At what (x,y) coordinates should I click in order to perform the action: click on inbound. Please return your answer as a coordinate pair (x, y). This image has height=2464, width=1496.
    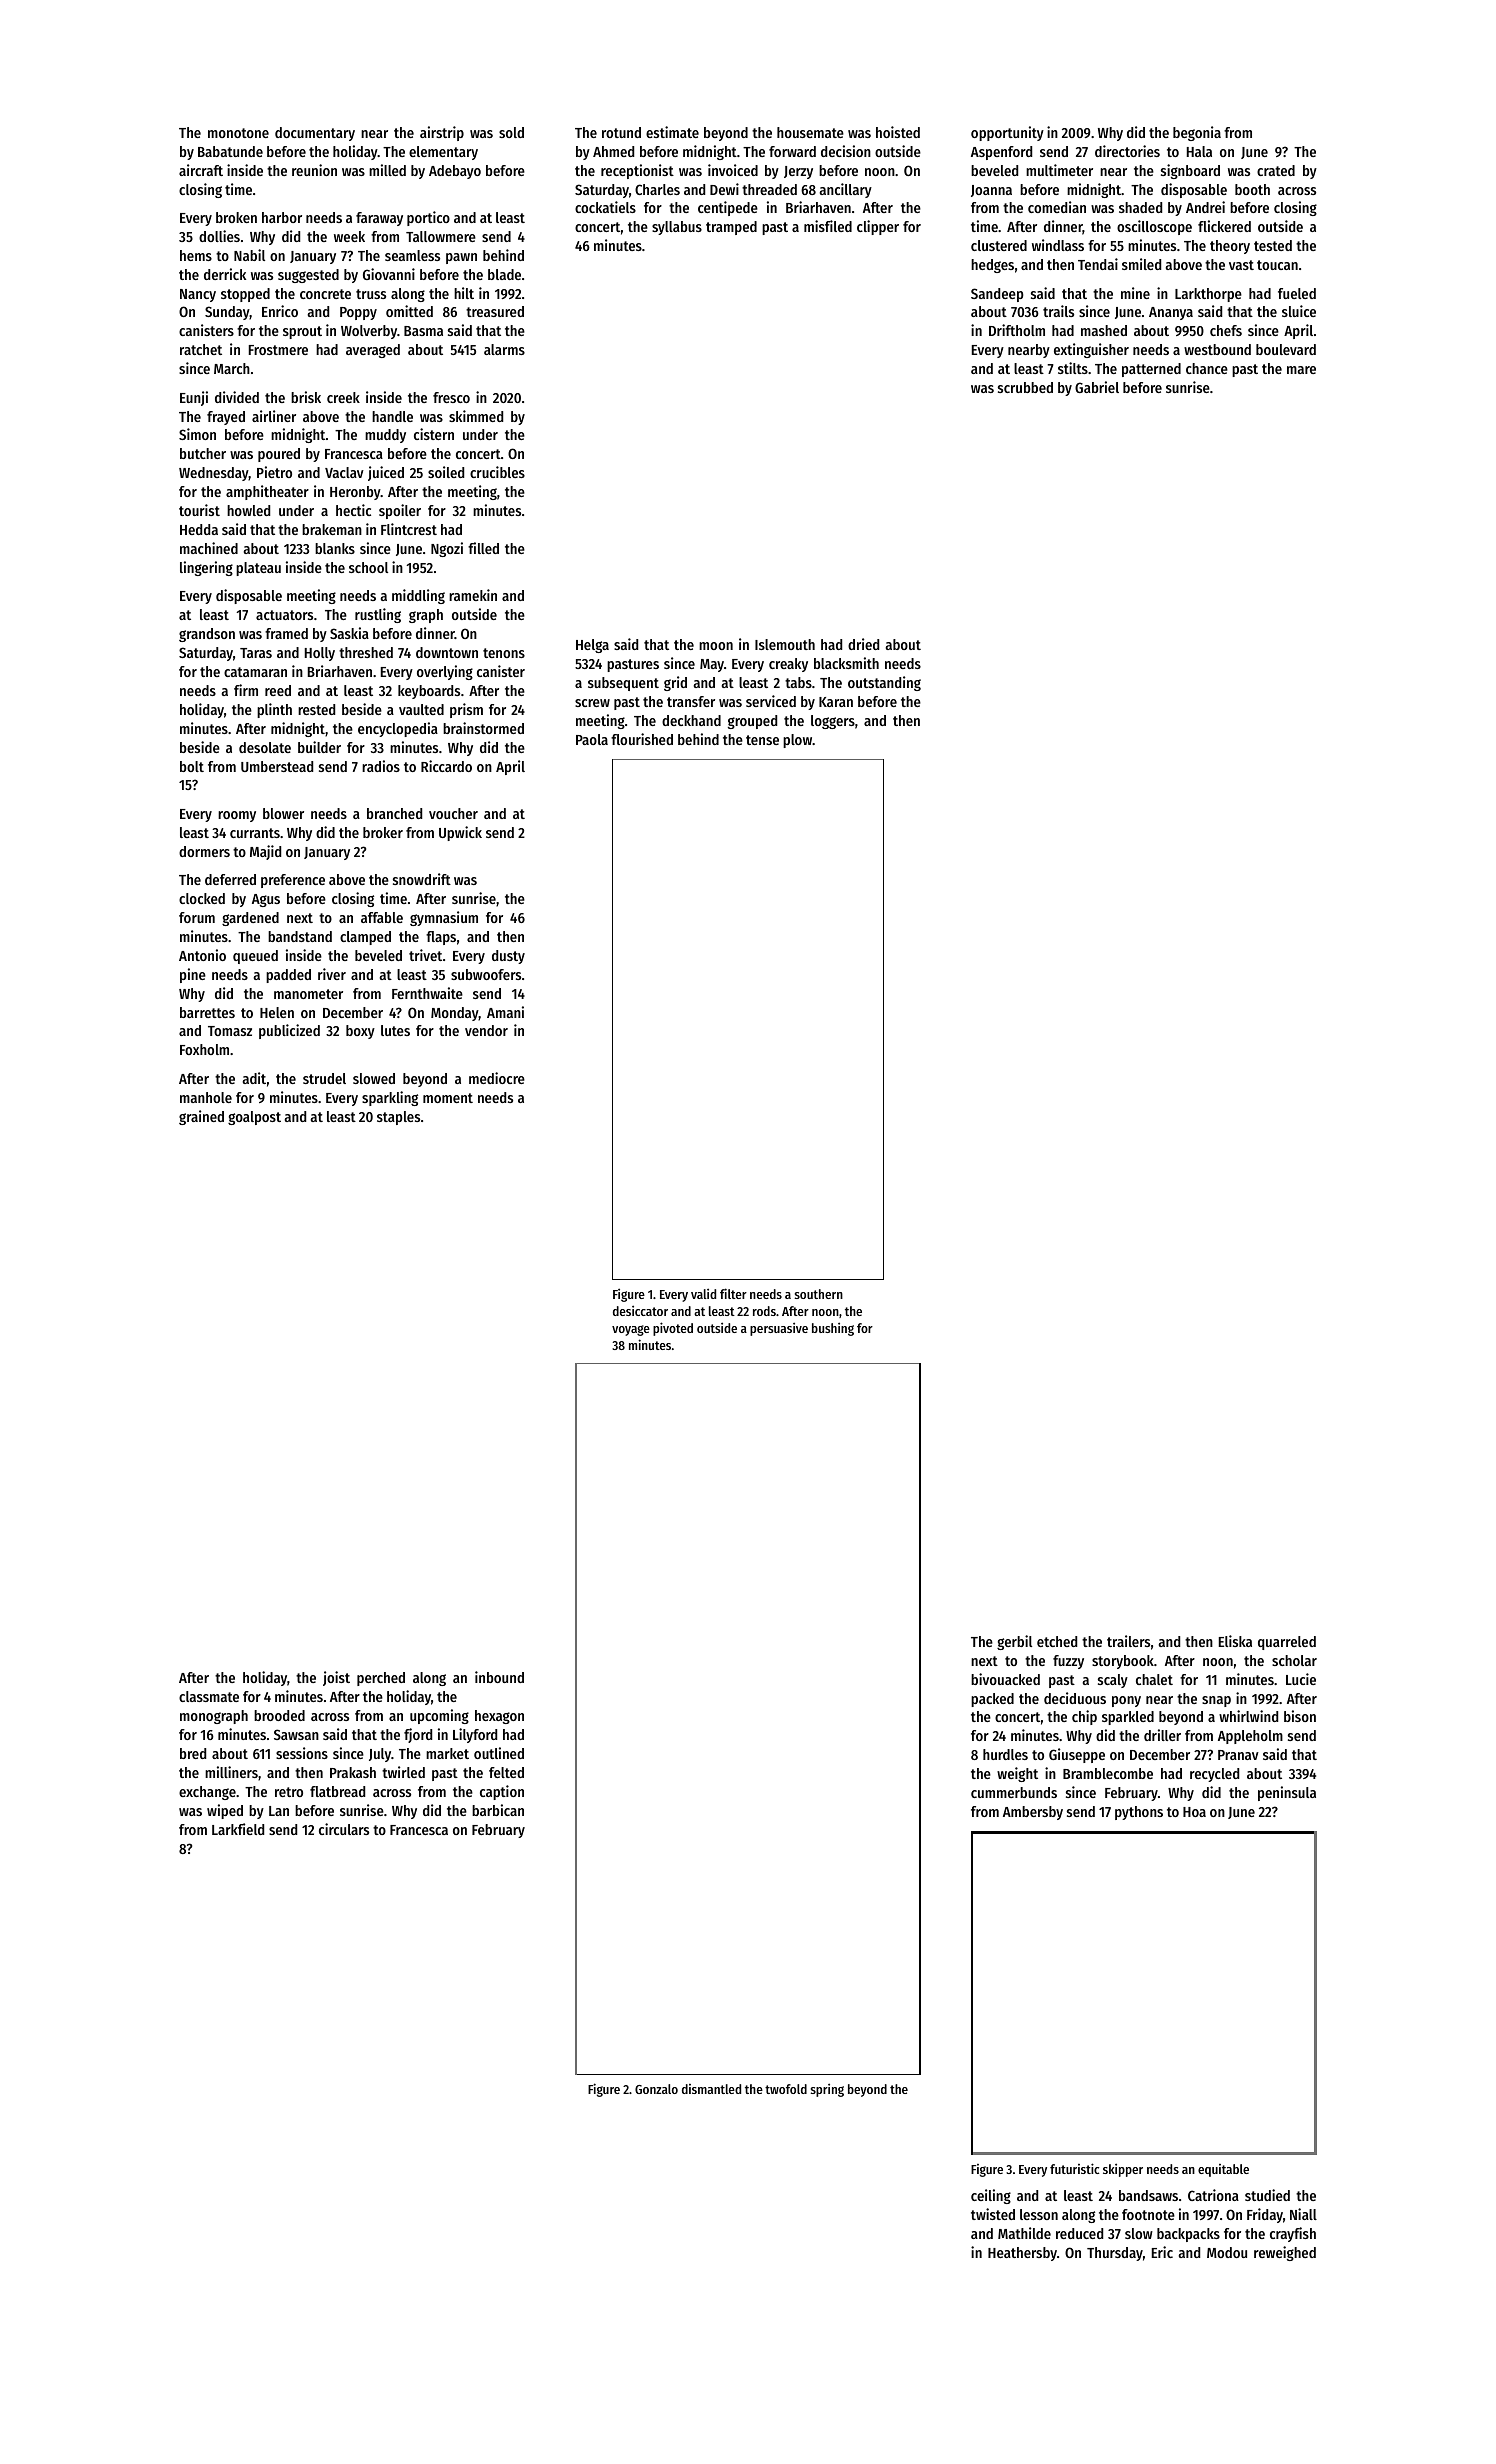
    Looking at the image, I should click on (499, 1677).
